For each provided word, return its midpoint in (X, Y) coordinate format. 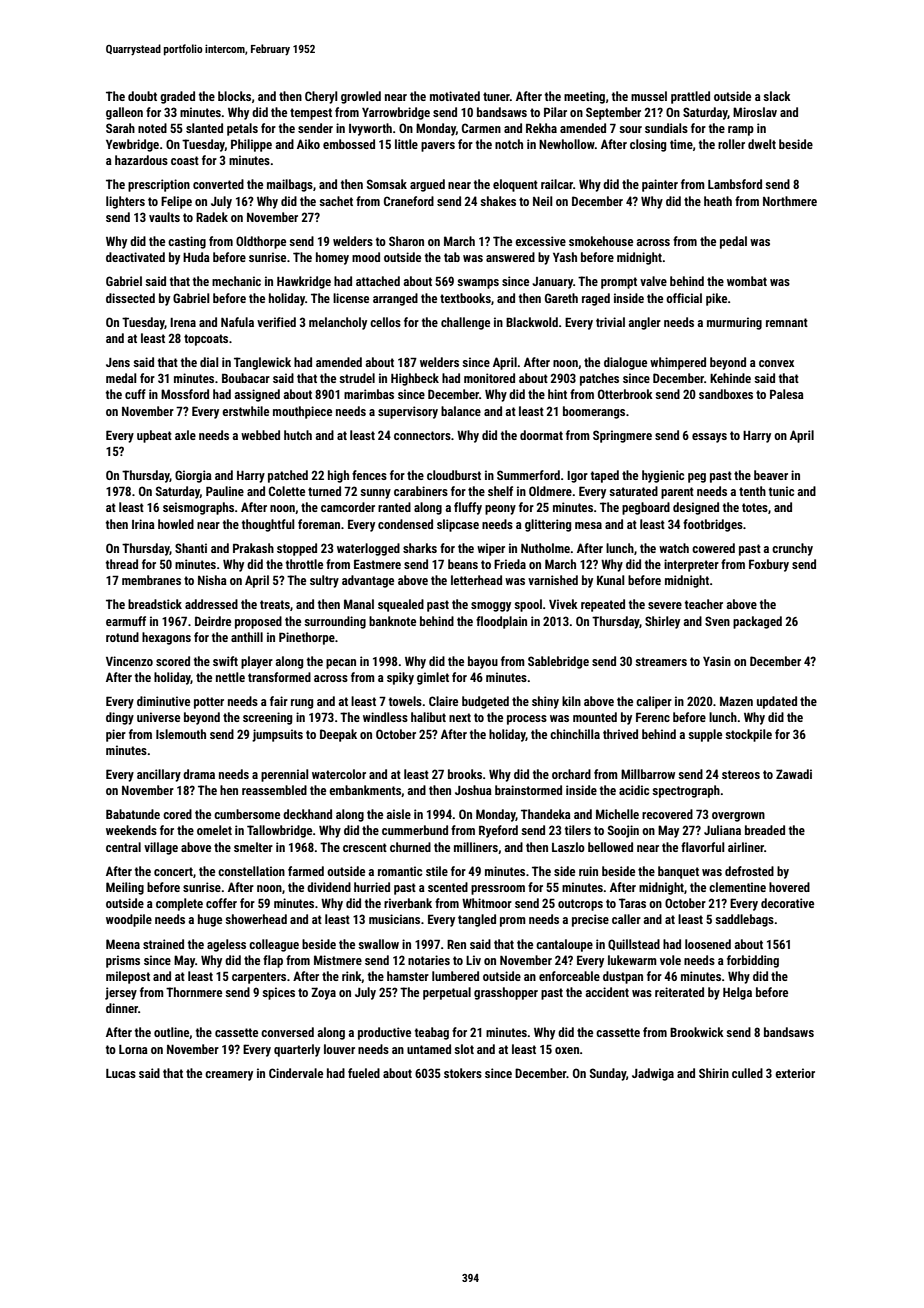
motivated (455, 96)
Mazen (736, 701)
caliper (654, 702)
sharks (420, 548)
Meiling (125, 888)
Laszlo (568, 847)
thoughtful (268, 525)
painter (660, 185)
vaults (164, 217)
